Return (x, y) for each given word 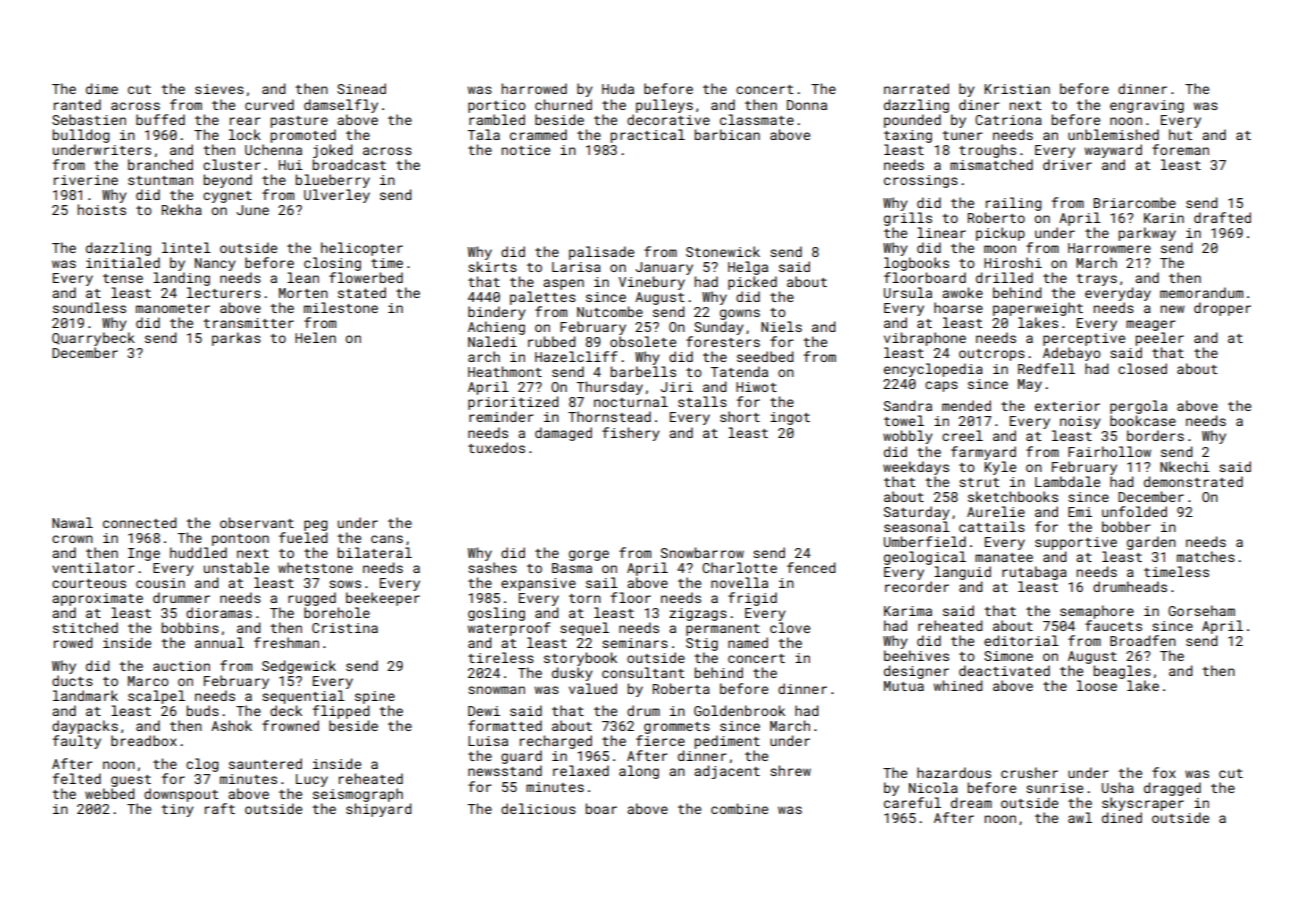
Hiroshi (1013, 262)
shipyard (379, 810)
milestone (341, 307)
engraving (1147, 106)
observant (257, 522)
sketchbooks (1013, 496)
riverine (86, 180)
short (740, 416)
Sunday (719, 328)
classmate (757, 119)
